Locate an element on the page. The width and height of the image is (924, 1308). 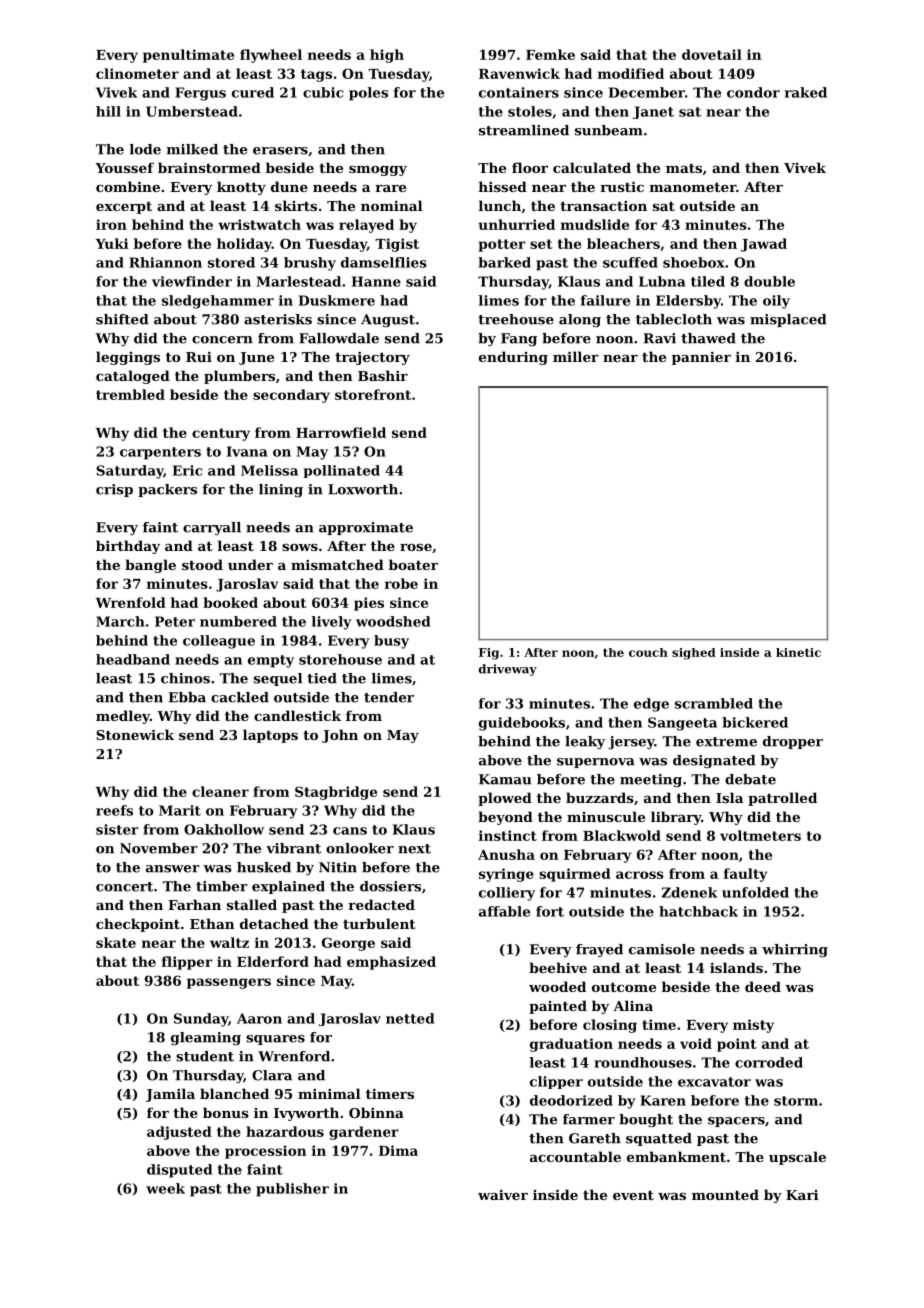
booked is located at coordinates (230, 602).
